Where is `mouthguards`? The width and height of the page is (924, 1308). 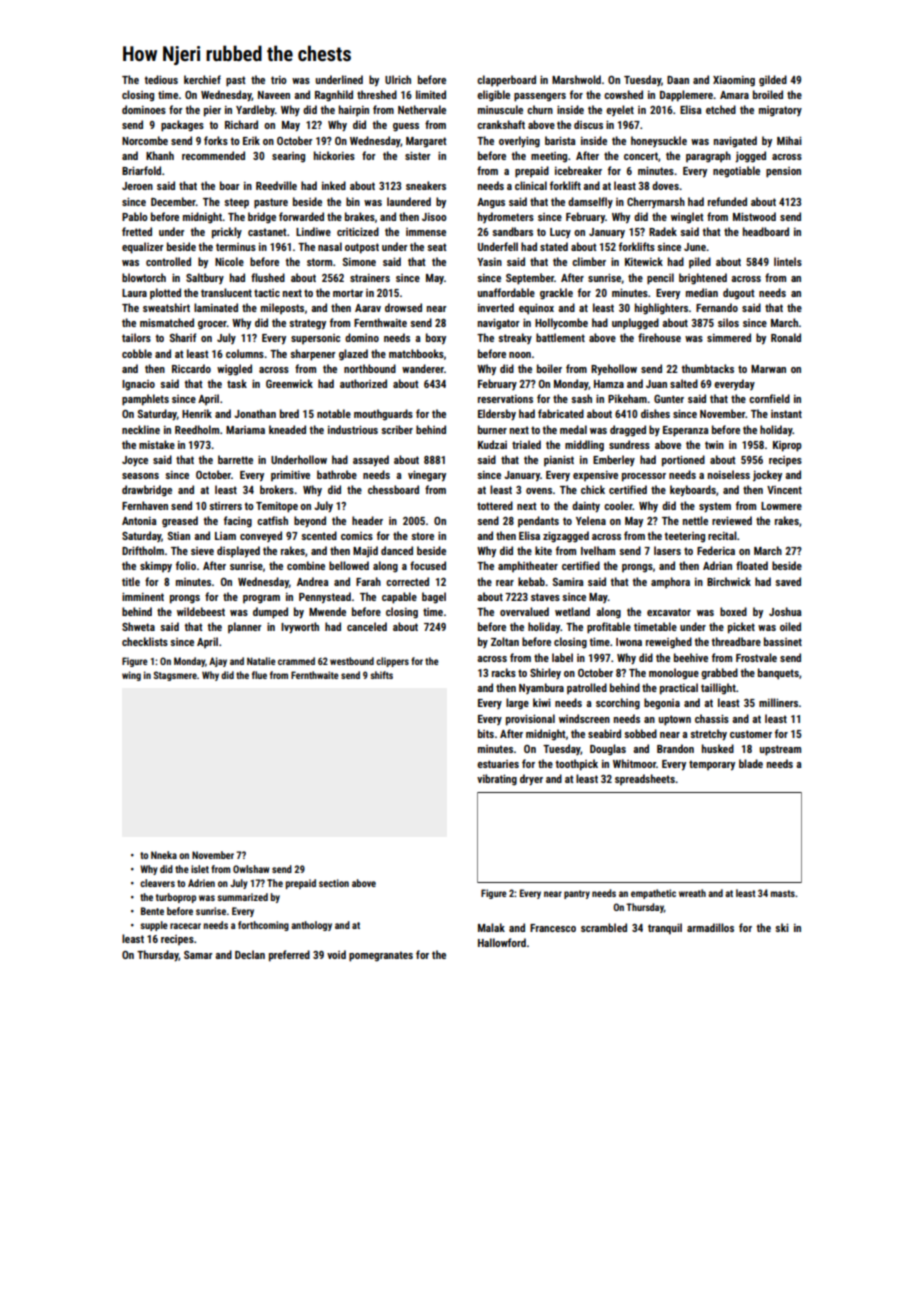 mouthguards is located at coordinates (383, 415).
